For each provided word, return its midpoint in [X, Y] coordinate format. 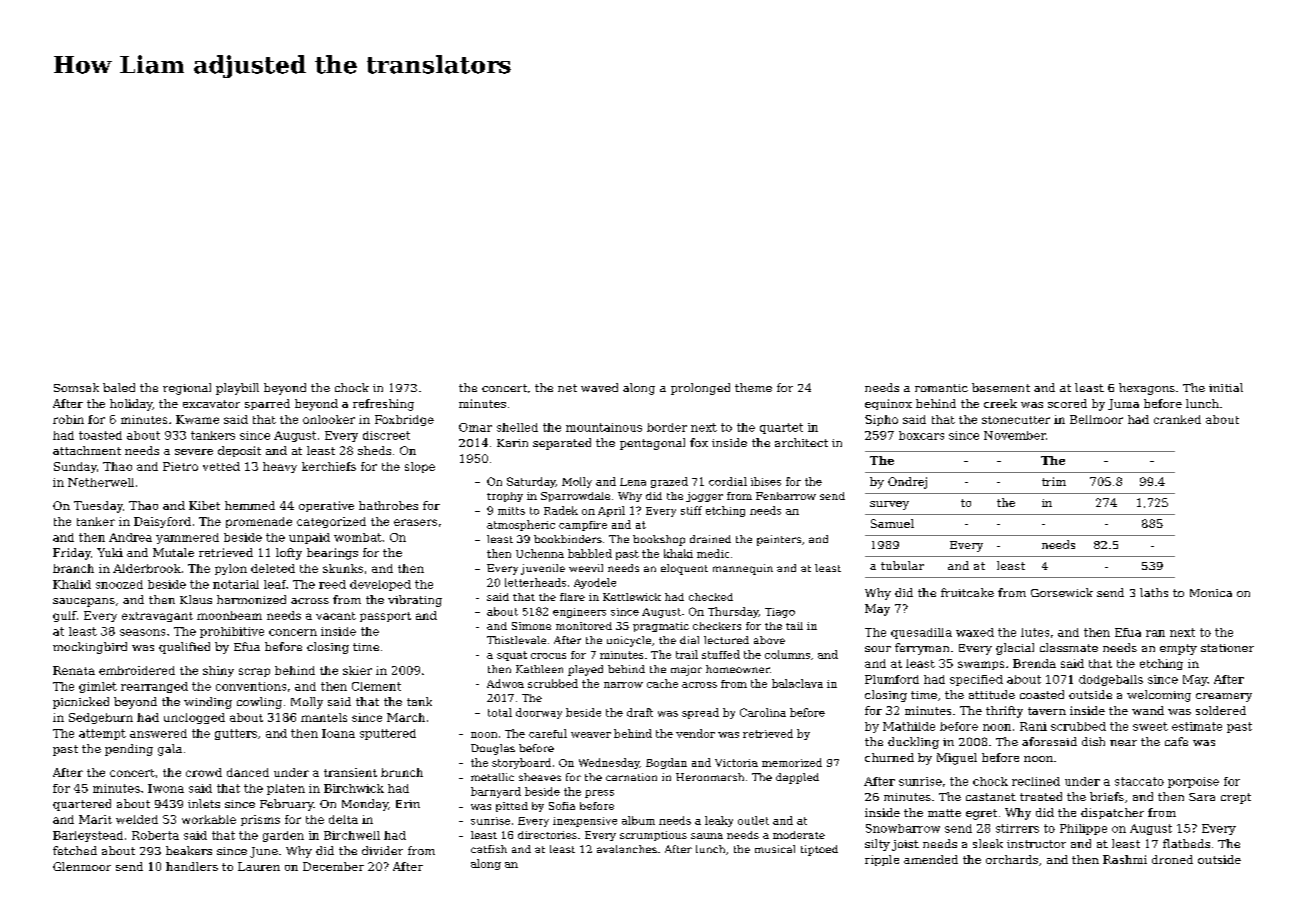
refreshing [383, 405]
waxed [975, 632]
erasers [415, 522]
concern [293, 632]
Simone [531, 626]
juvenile [543, 569]
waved [599, 387]
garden [283, 836]
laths [1154, 592]
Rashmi [1125, 859]
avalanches [627, 849]
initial [1226, 387]
